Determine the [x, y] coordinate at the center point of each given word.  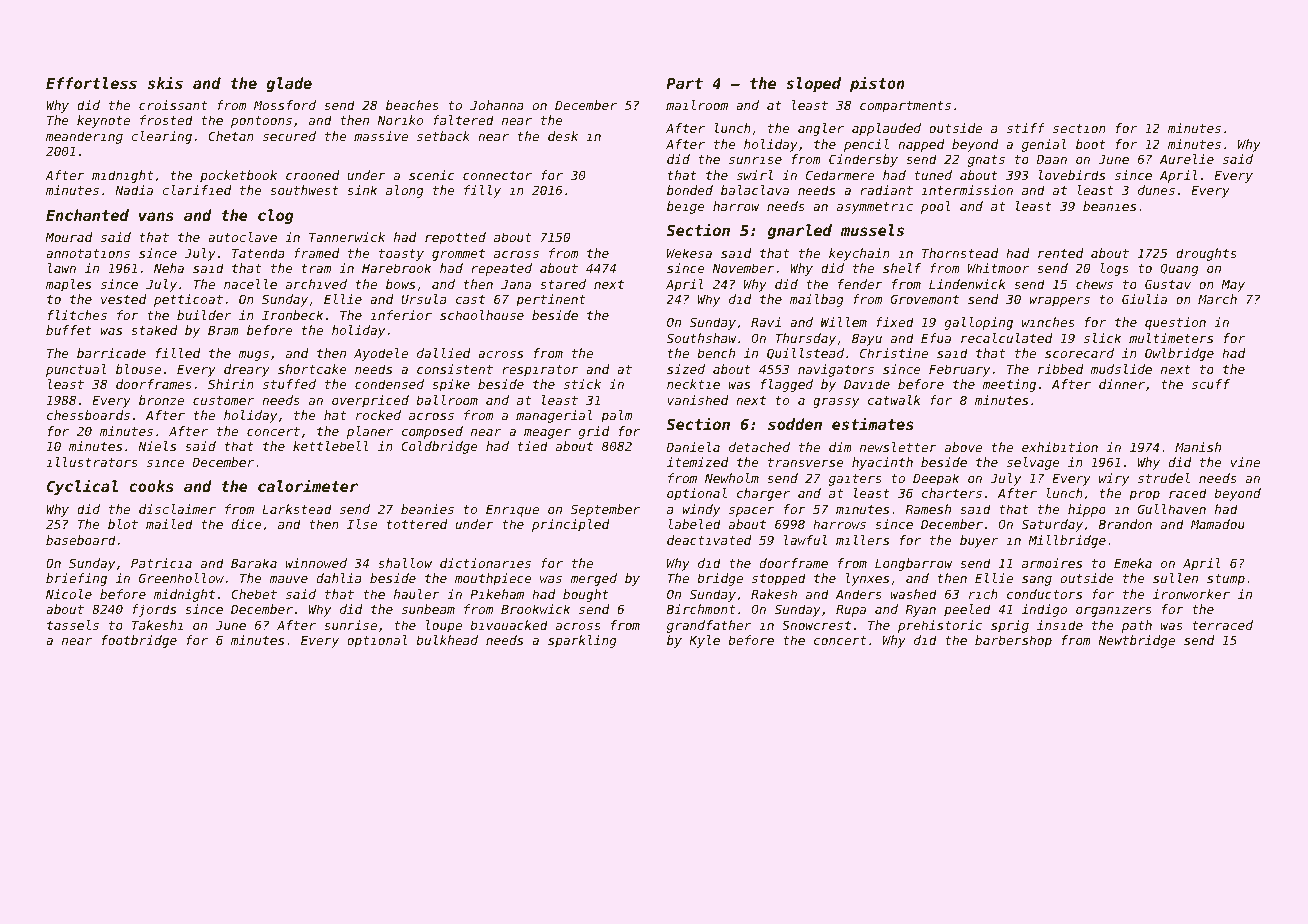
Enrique [512, 510]
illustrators [92, 462]
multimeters [1171, 338]
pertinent [550, 300]
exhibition [1060, 447]
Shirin [231, 384]
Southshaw [702, 338]
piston [877, 84]
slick [1102, 338]
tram [316, 268]
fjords [154, 610]
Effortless [91, 83]
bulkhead [447, 640]
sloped [813, 84]
